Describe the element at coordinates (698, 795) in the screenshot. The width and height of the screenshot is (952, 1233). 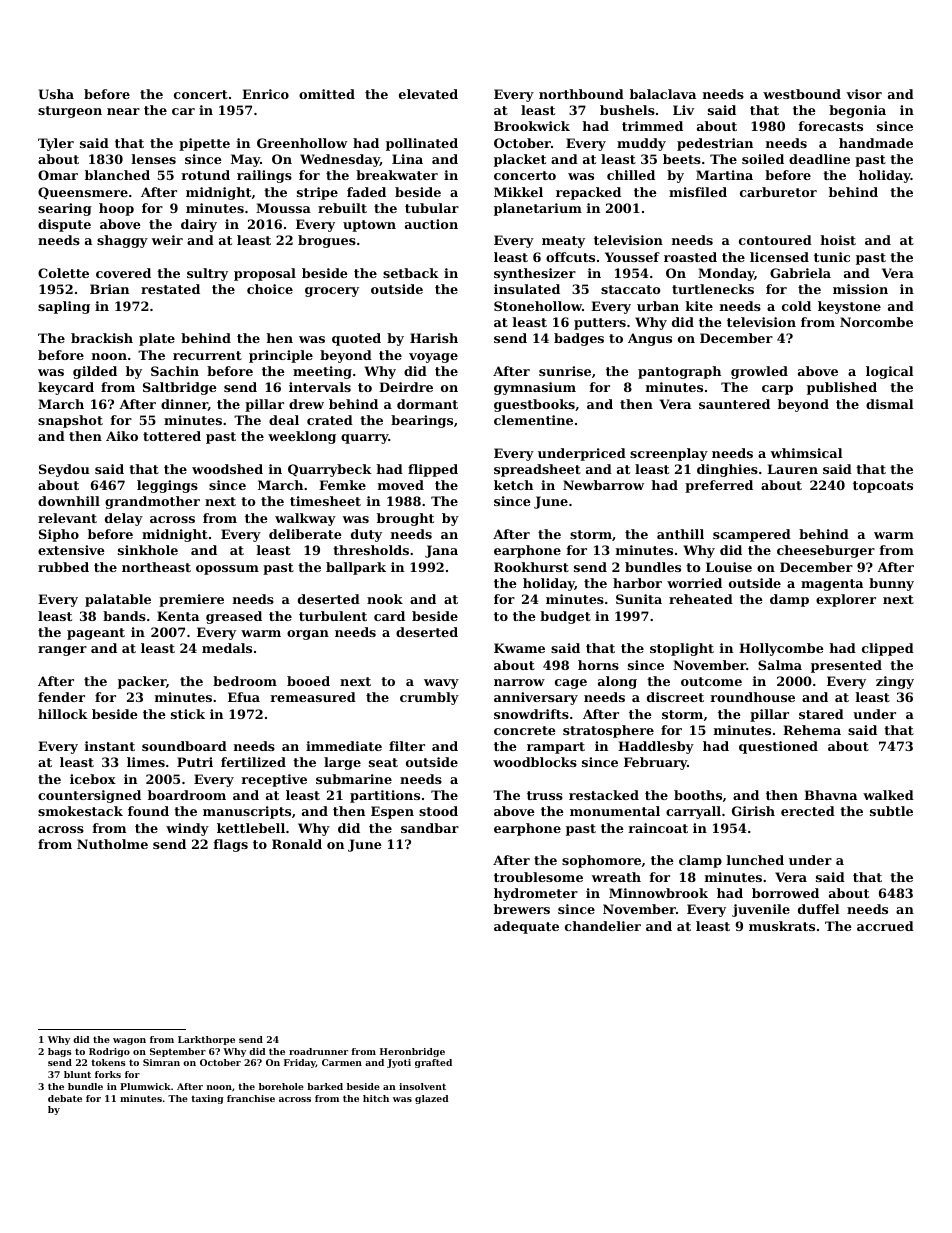
I see `booths` at that location.
